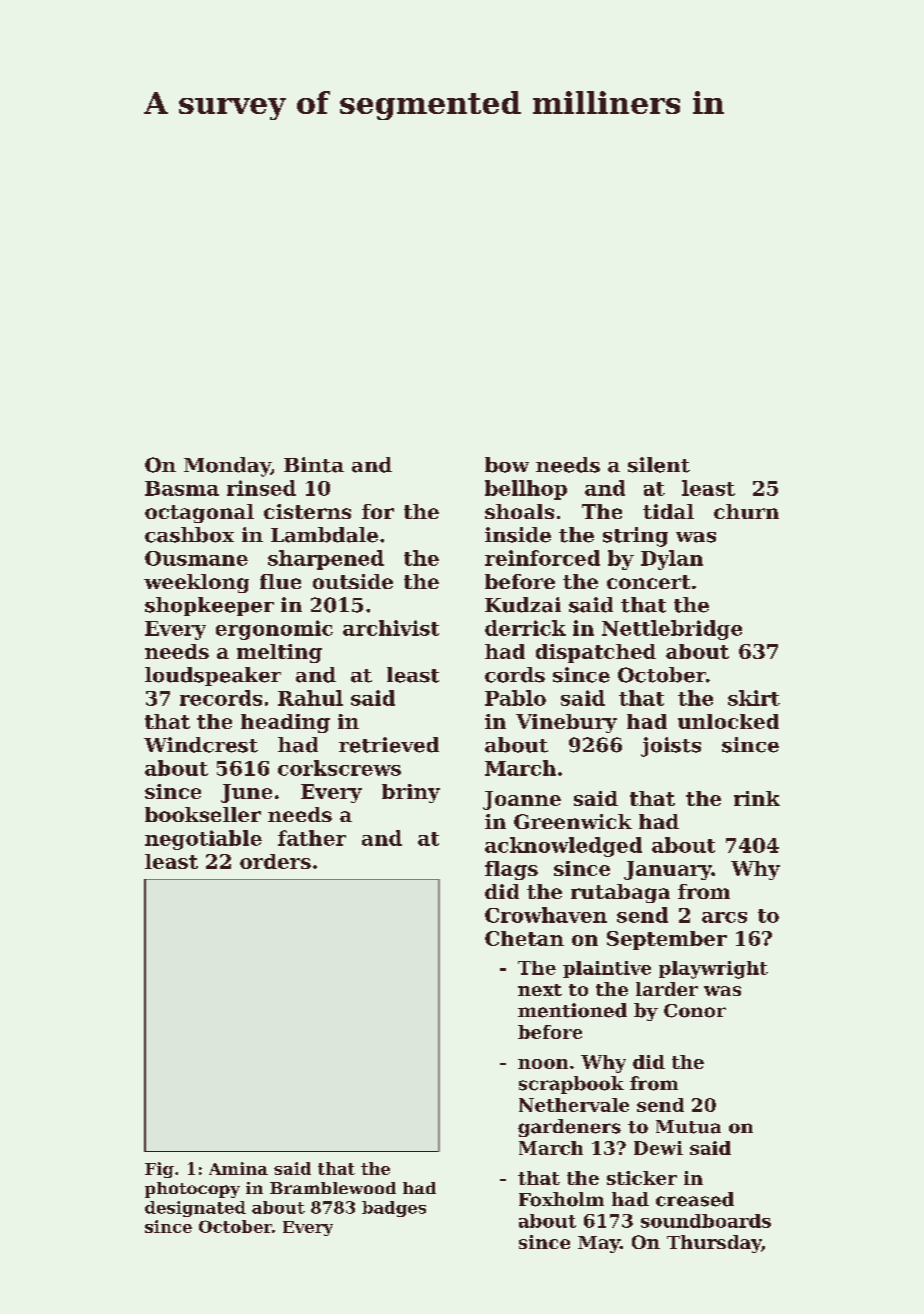  What do you see at coordinates (511, 870) in the page?
I see `flags` at bounding box center [511, 870].
